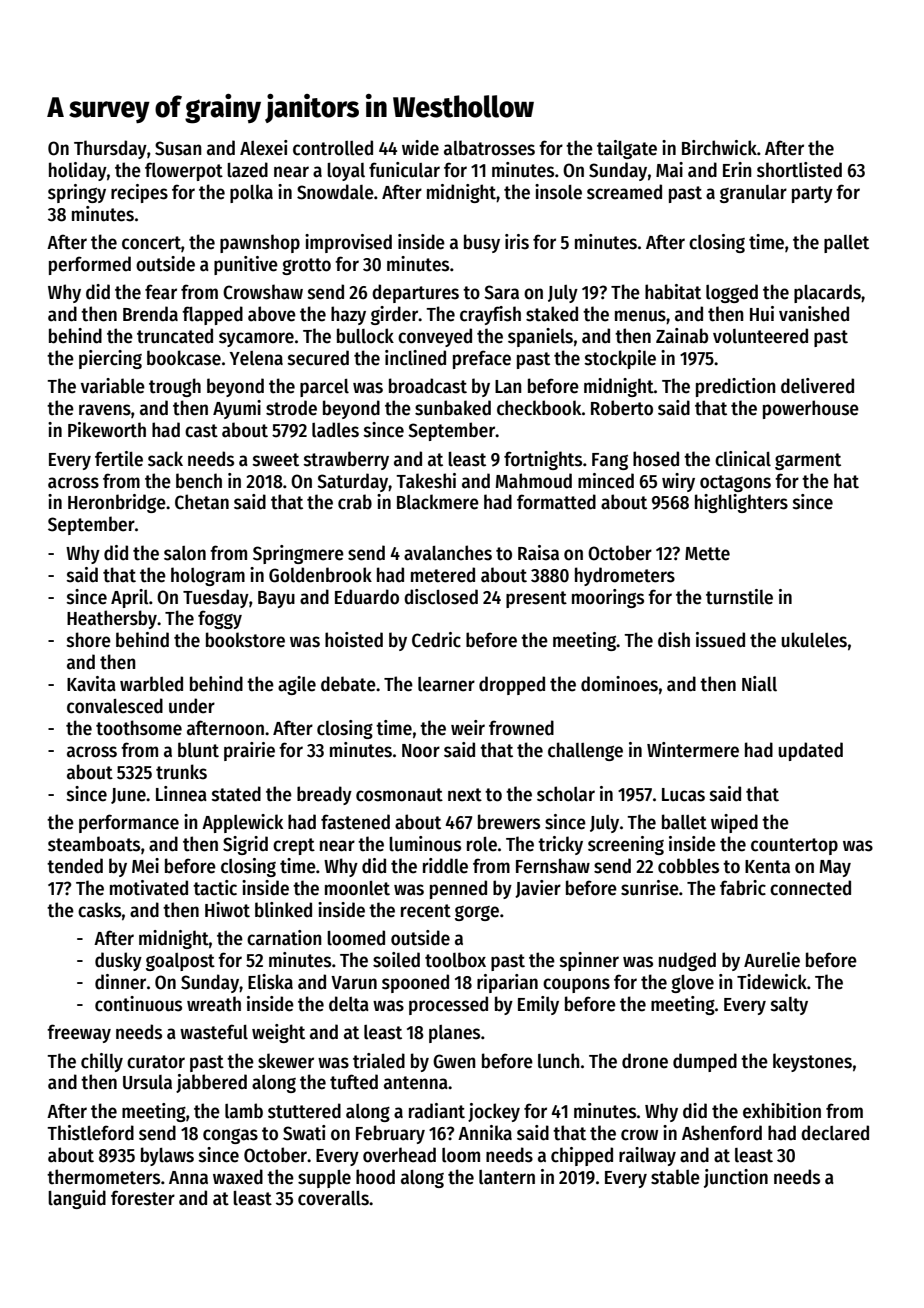 Image resolution: width=924 pixels, height=1308 pixels. I want to click on dinner, so click(120, 982).
